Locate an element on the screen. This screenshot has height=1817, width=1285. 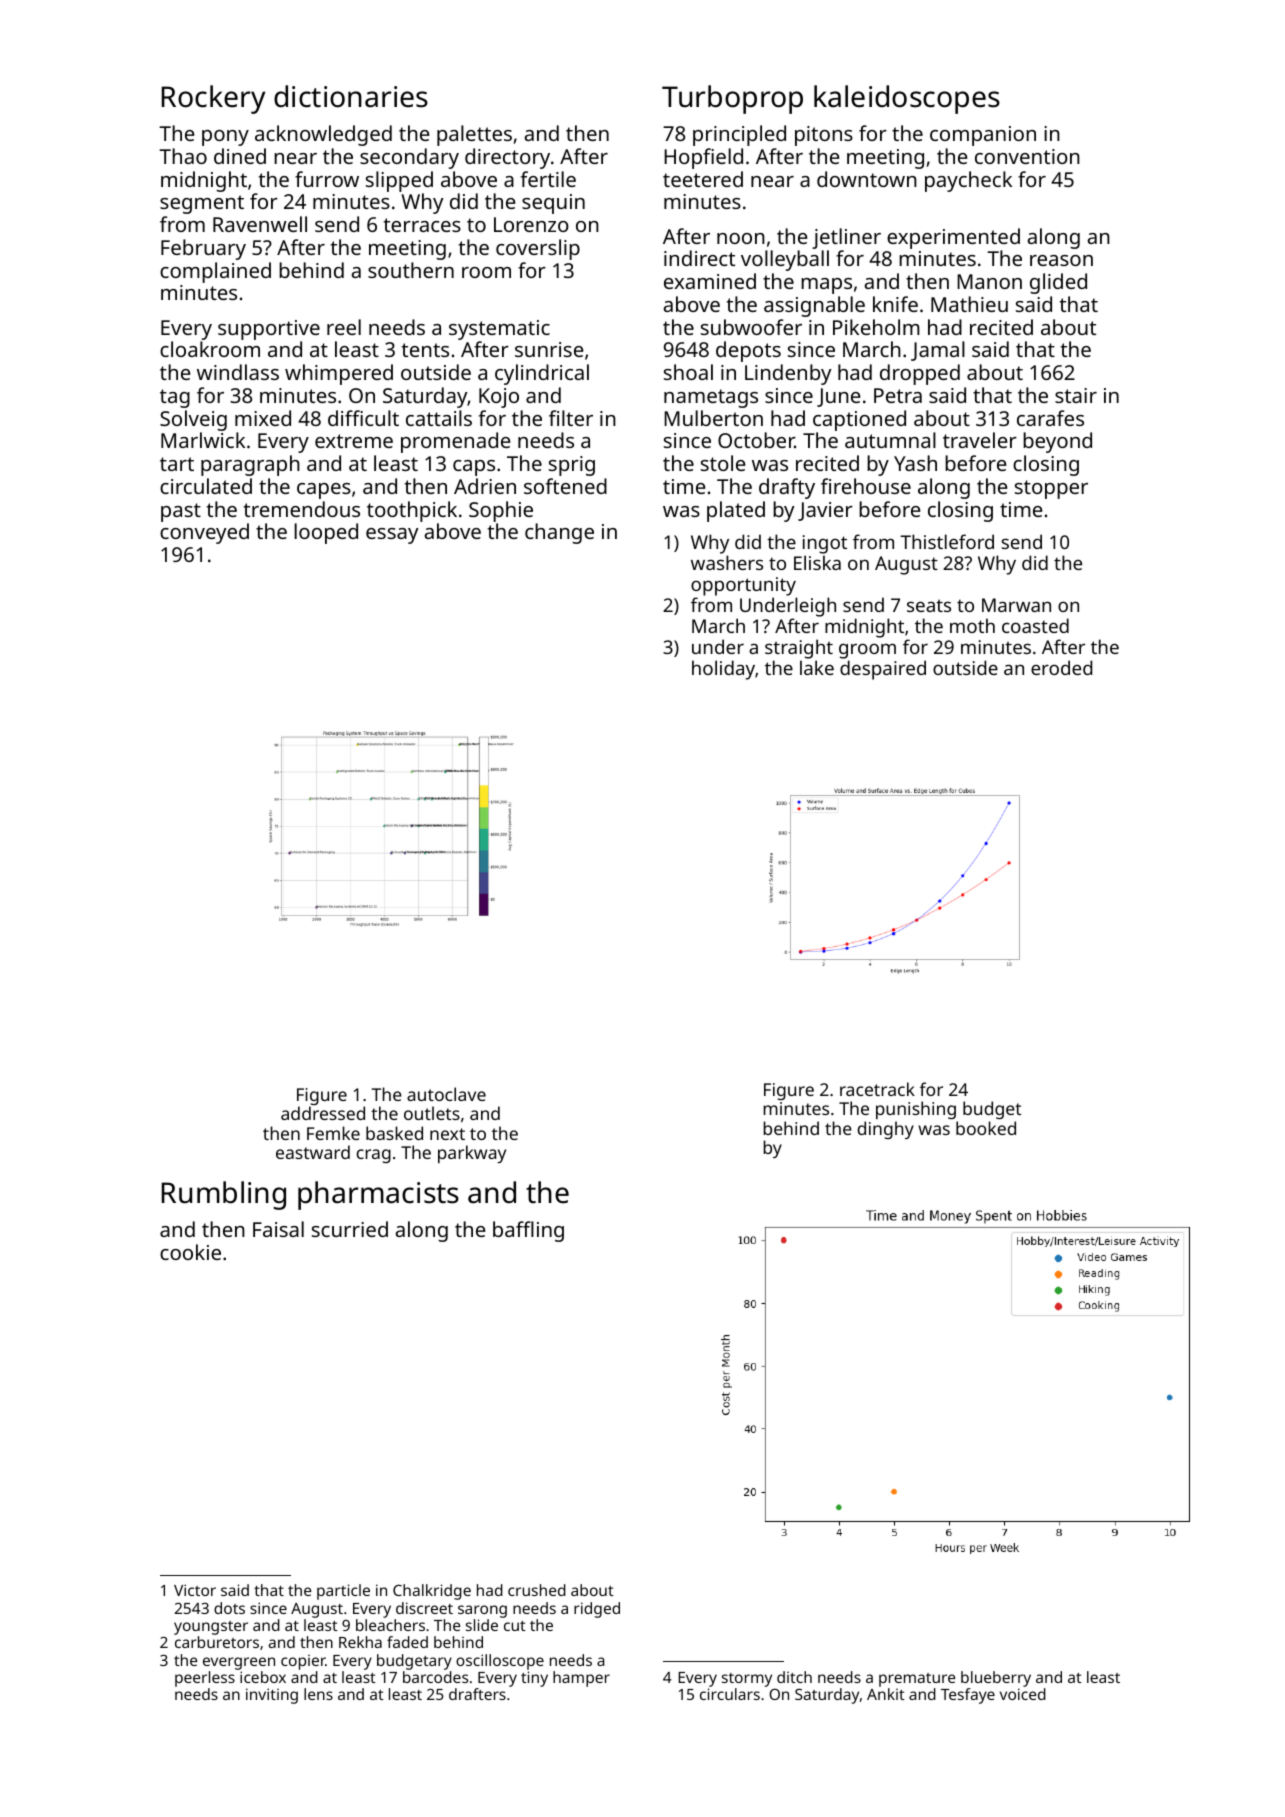
volleyball is located at coordinates (785, 260).
